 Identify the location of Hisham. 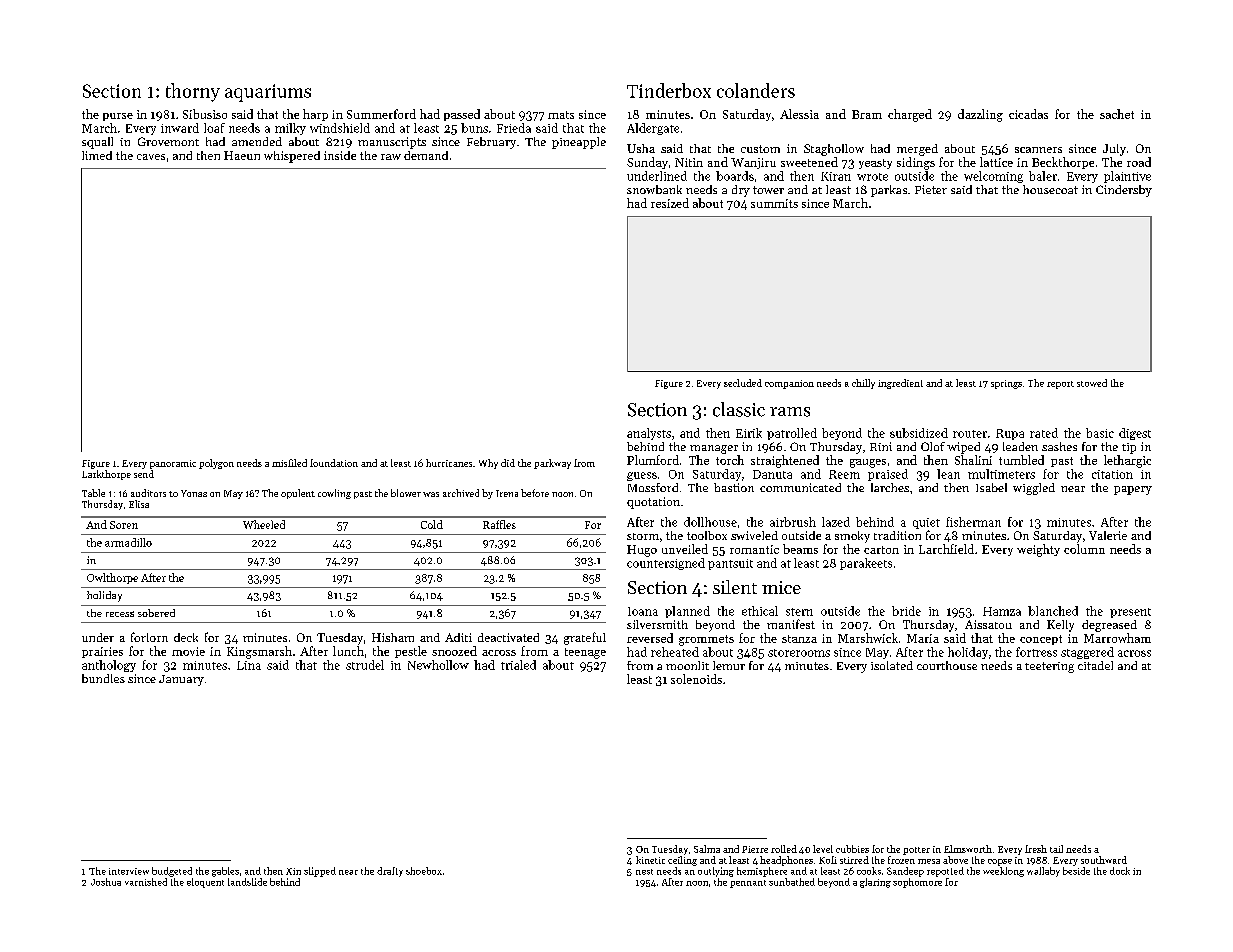
(393, 637).
